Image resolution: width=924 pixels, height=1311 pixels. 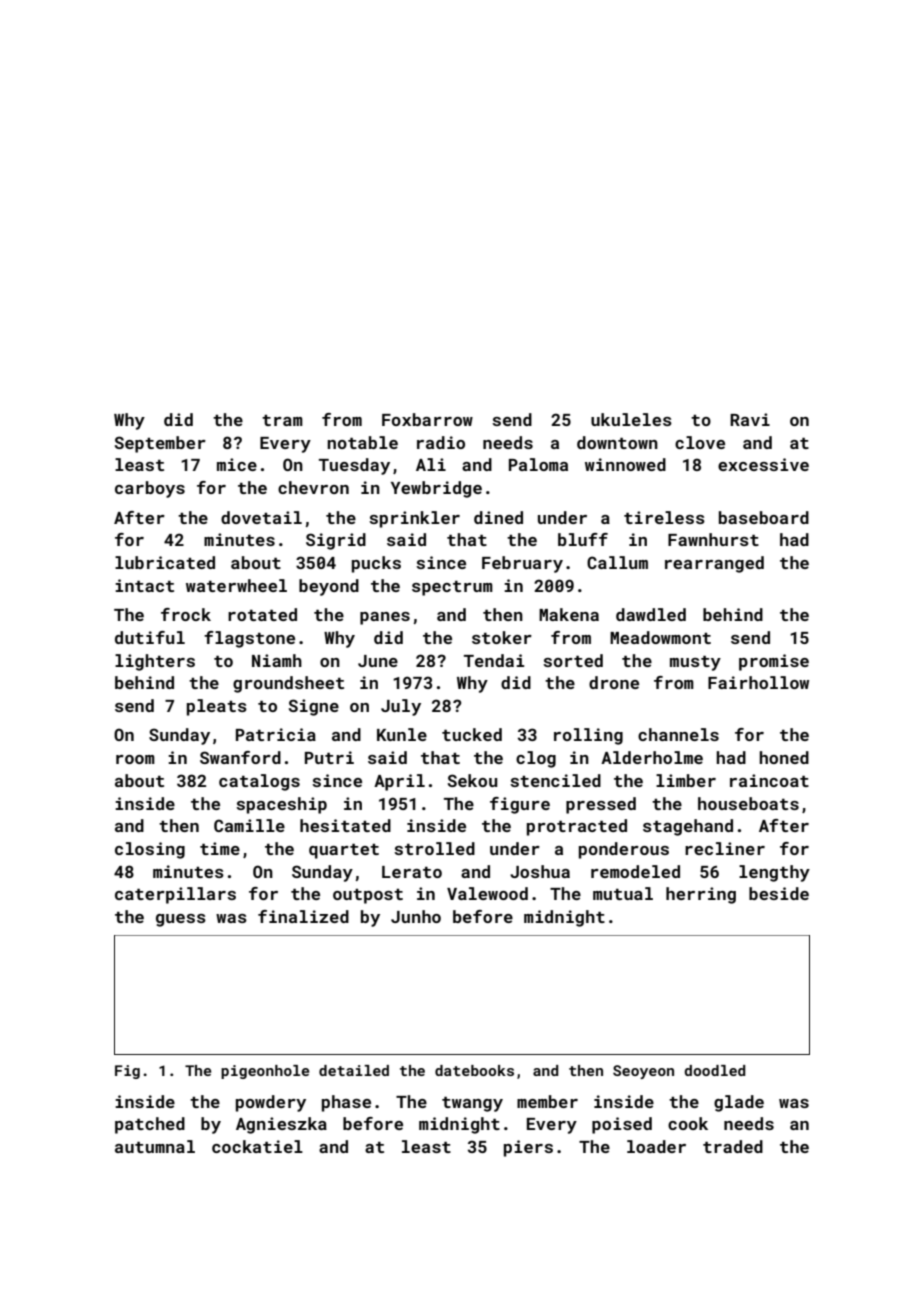 I want to click on spectrum, so click(x=452, y=588).
